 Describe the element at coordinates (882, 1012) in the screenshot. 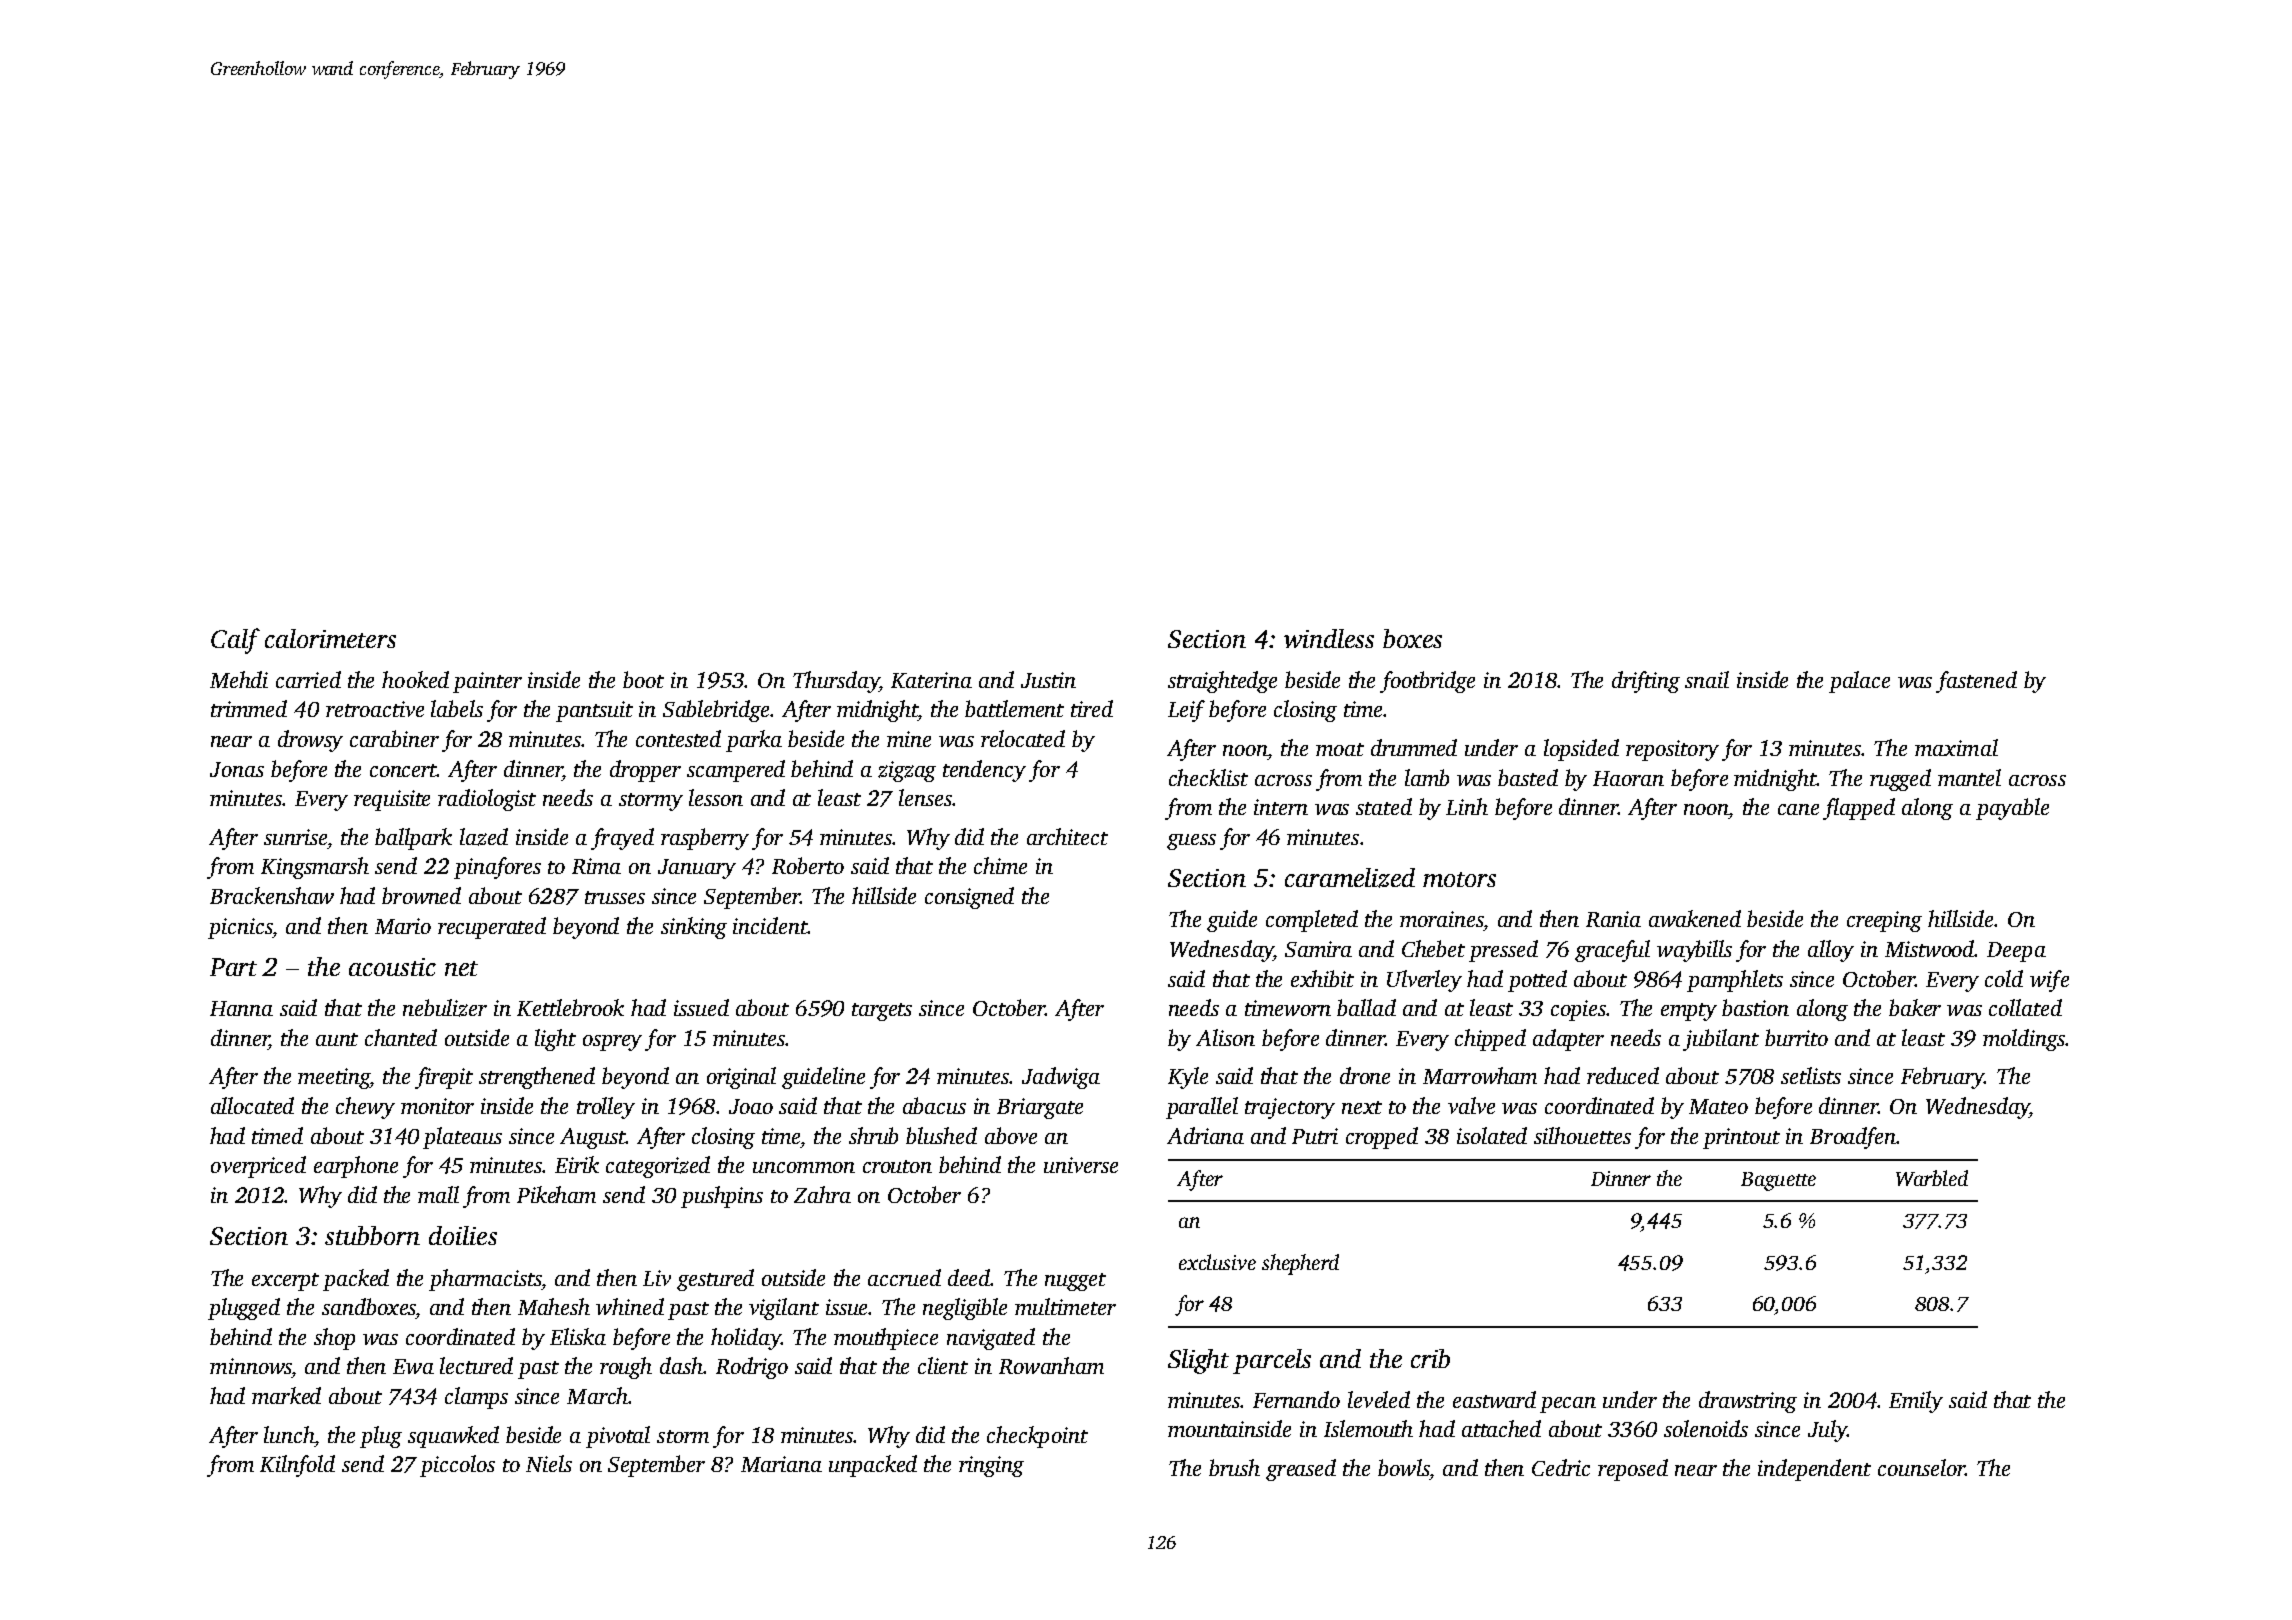

I see `targets` at that location.
